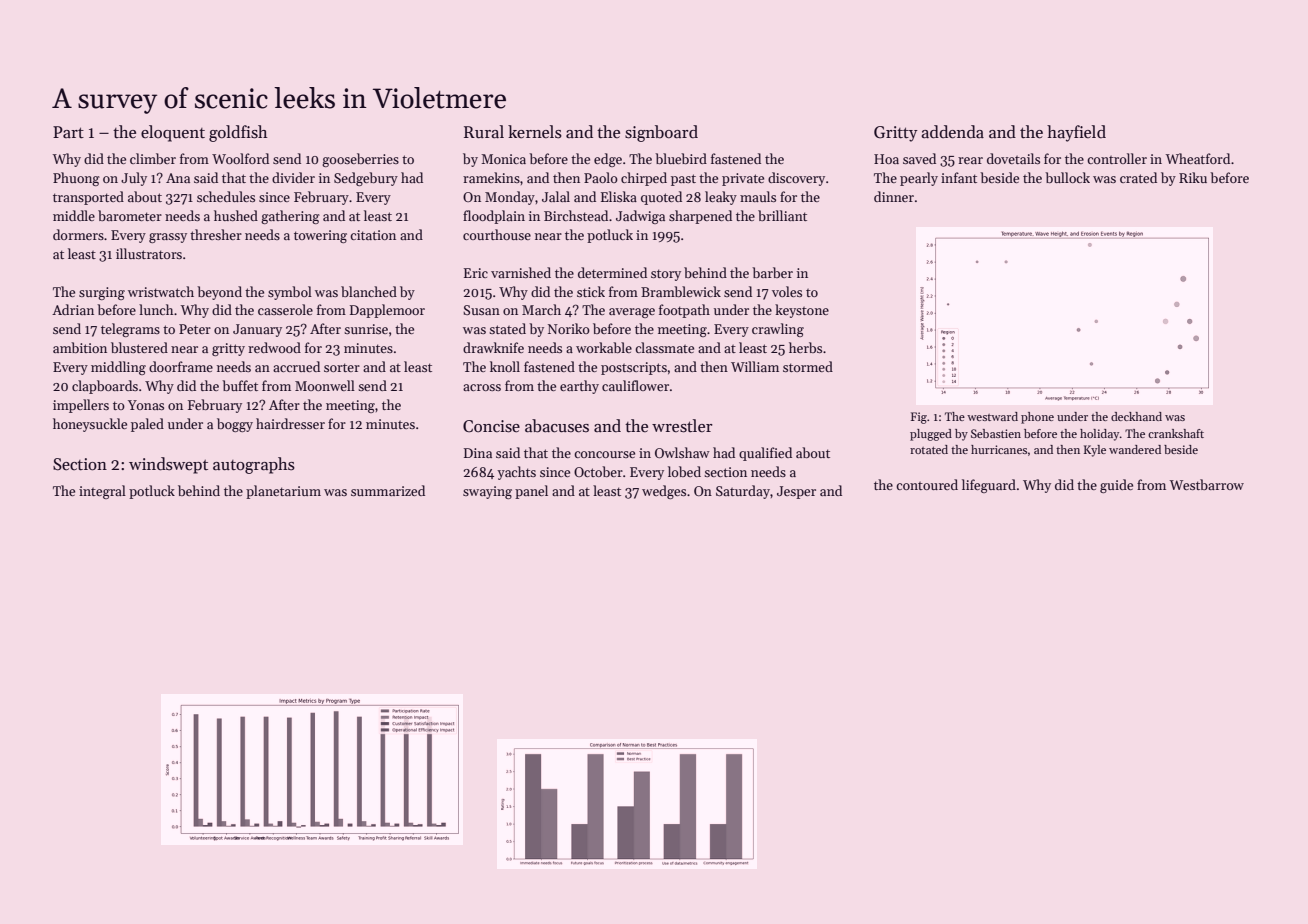  I want to click on kernels, so click(535, 132).
